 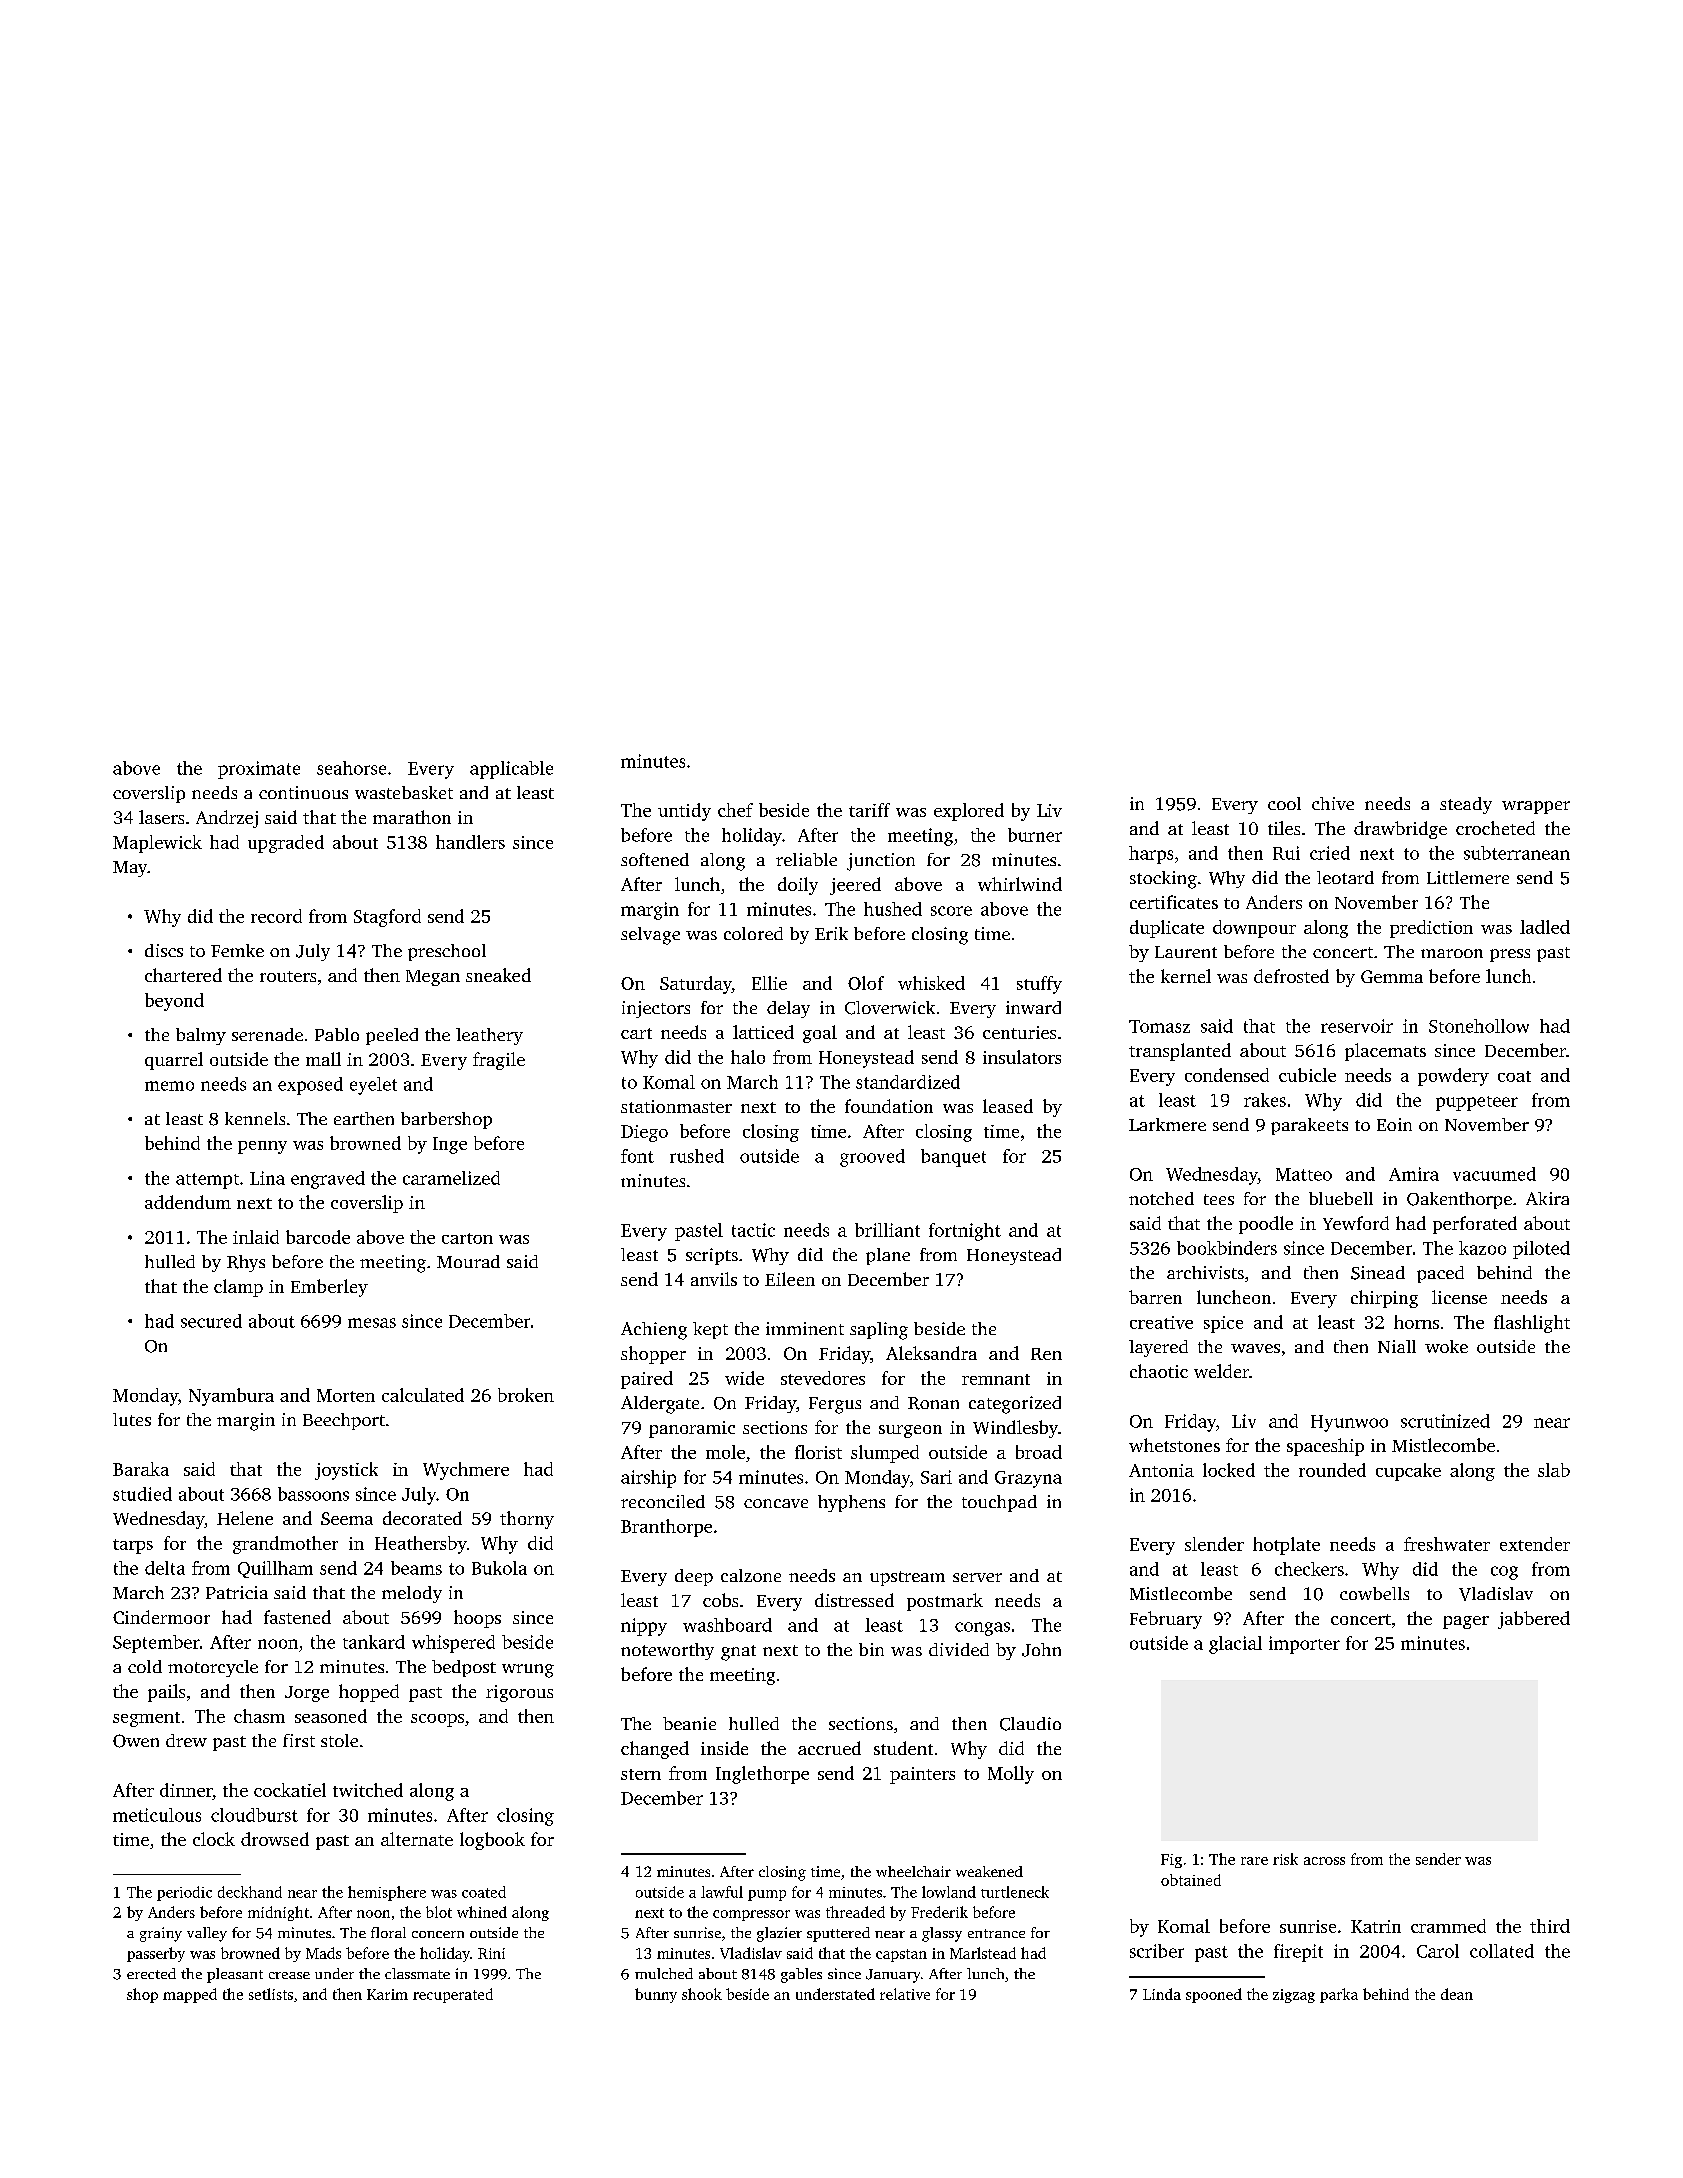 What do you see at coordinates (1015, 1429) in the image?
I see `Windlesby` at bounding box center [1015, 1429].
